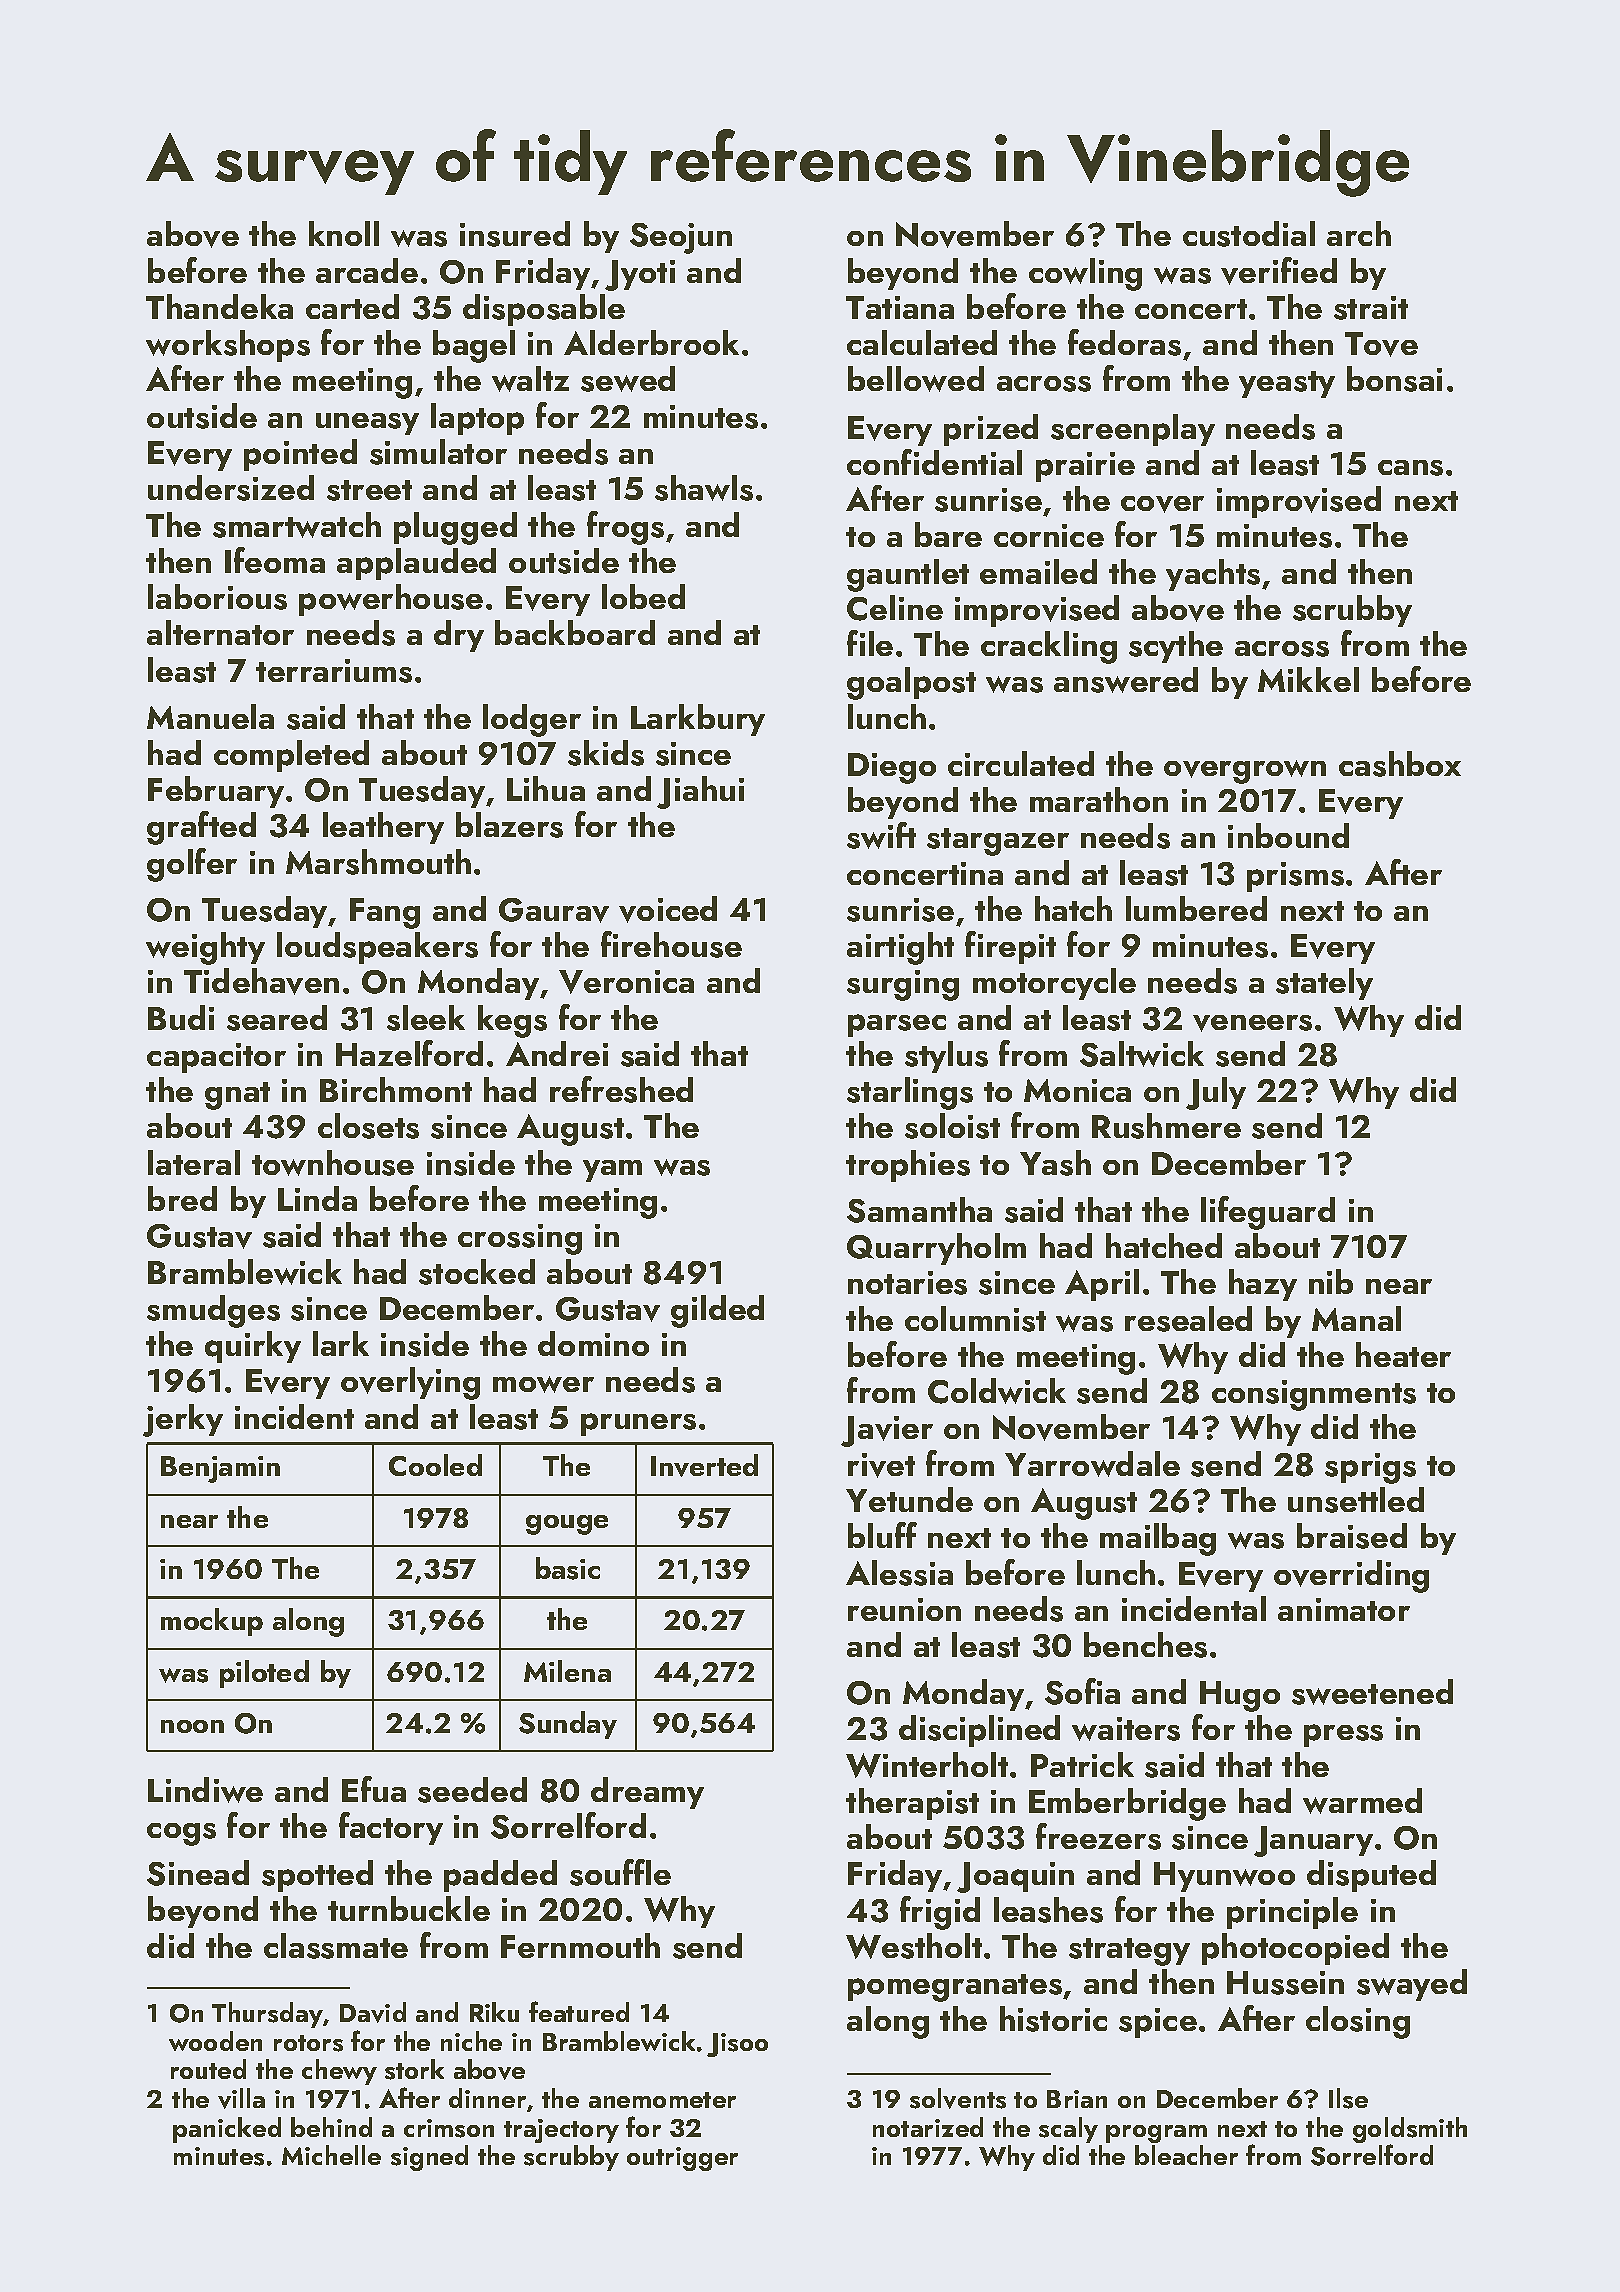  Describe the element at coordinates (198, 1873) in the screenshot. I see `Sinead` at that location.
